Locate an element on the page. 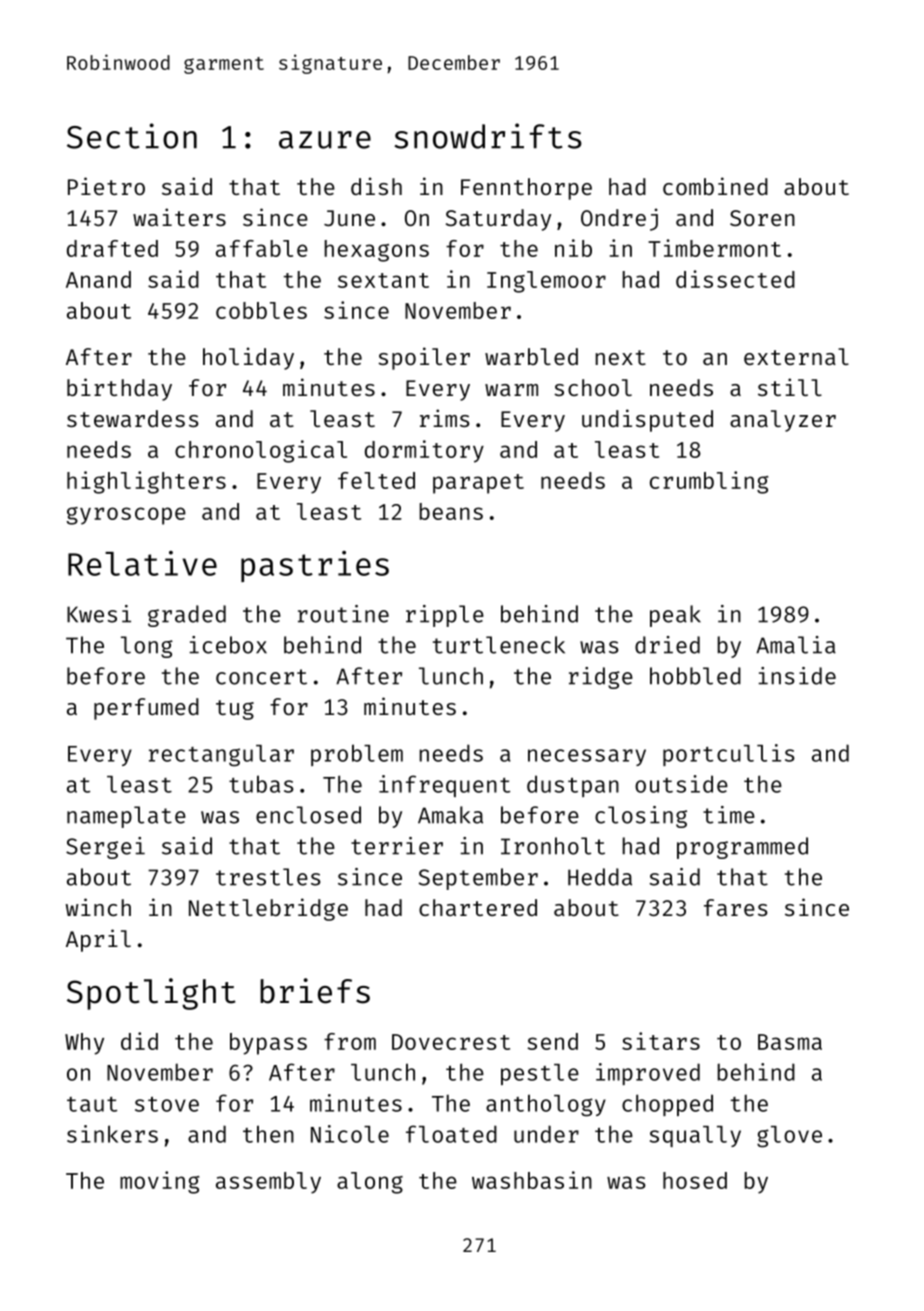 The image size is (924, 1311). undisputed is located at coordinates (647, 420).
